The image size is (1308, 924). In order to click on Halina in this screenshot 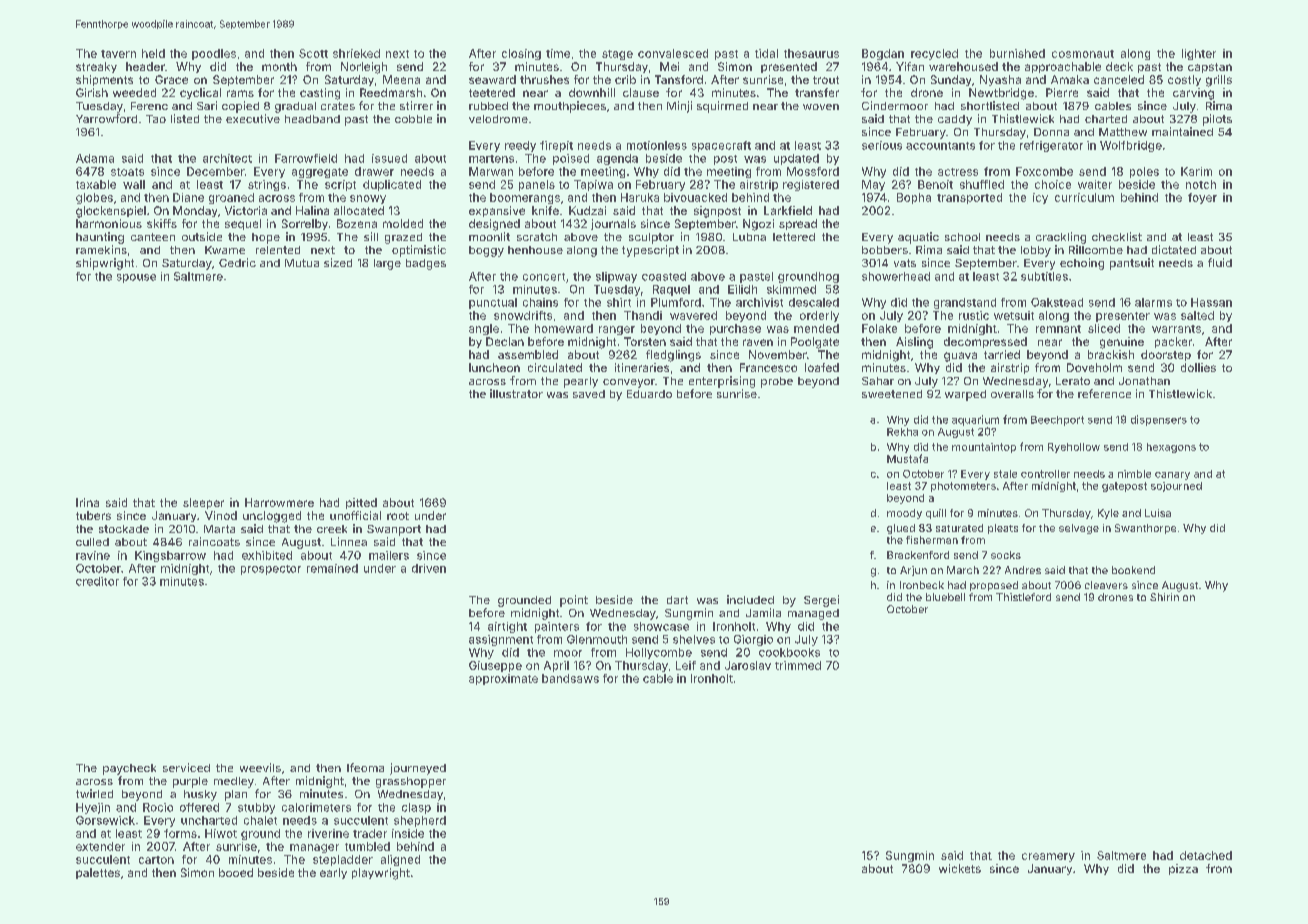, I will do `click(312, 210)`.
